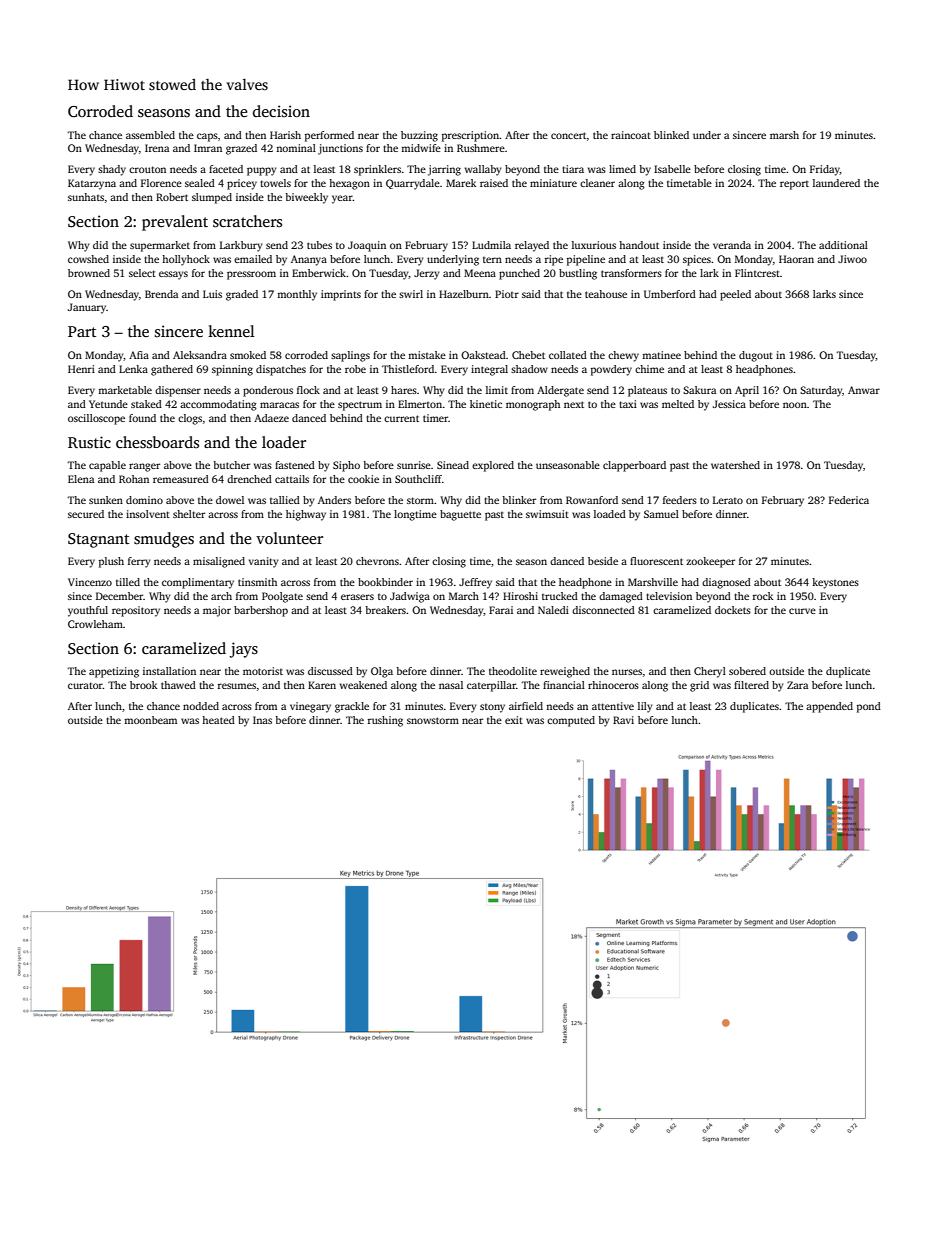  Describe the element at coordinates (569, 135) in the document. I see `concert` at that location.
